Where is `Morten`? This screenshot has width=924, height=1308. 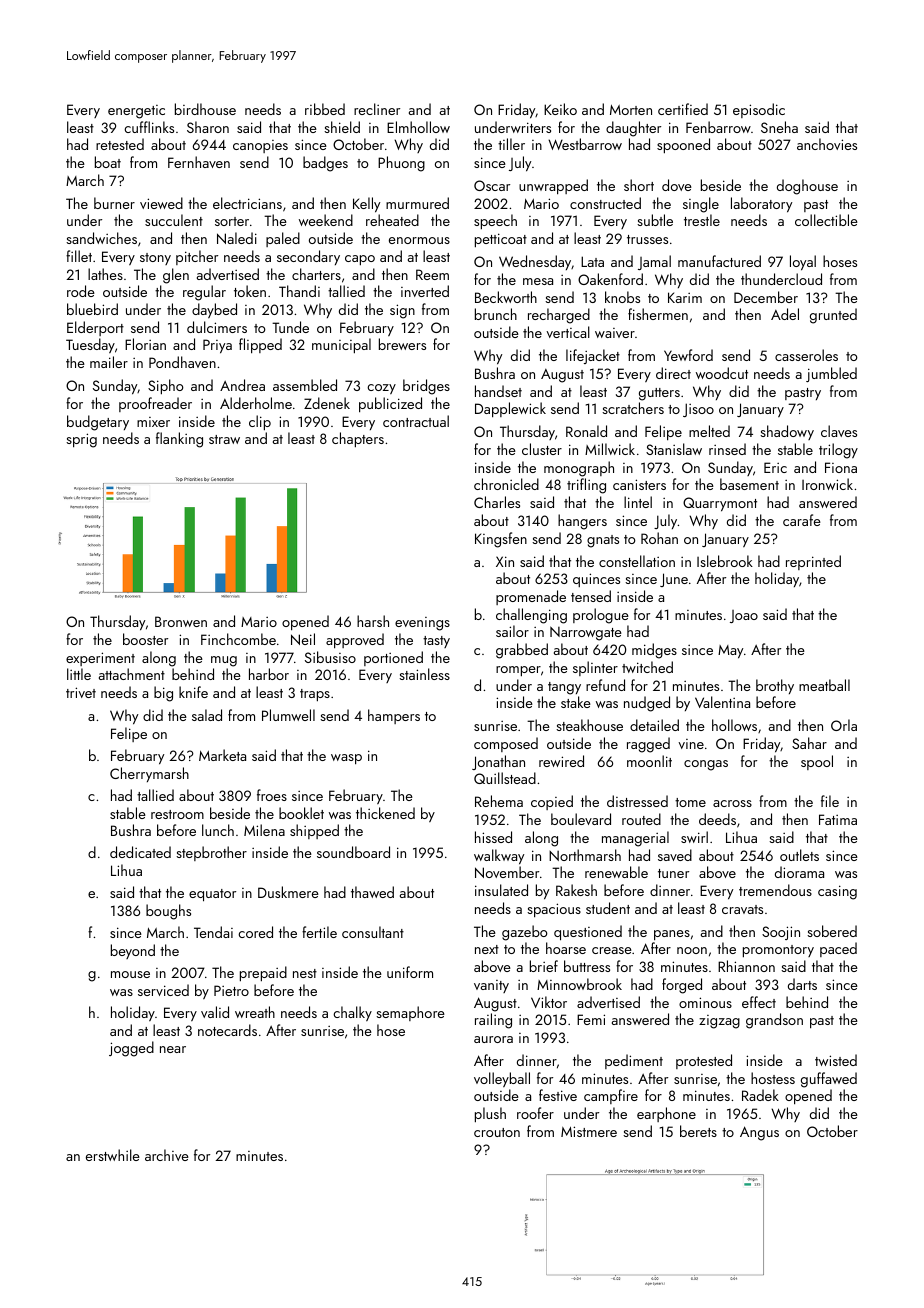
Morten is located at coordinates (631, 110).
